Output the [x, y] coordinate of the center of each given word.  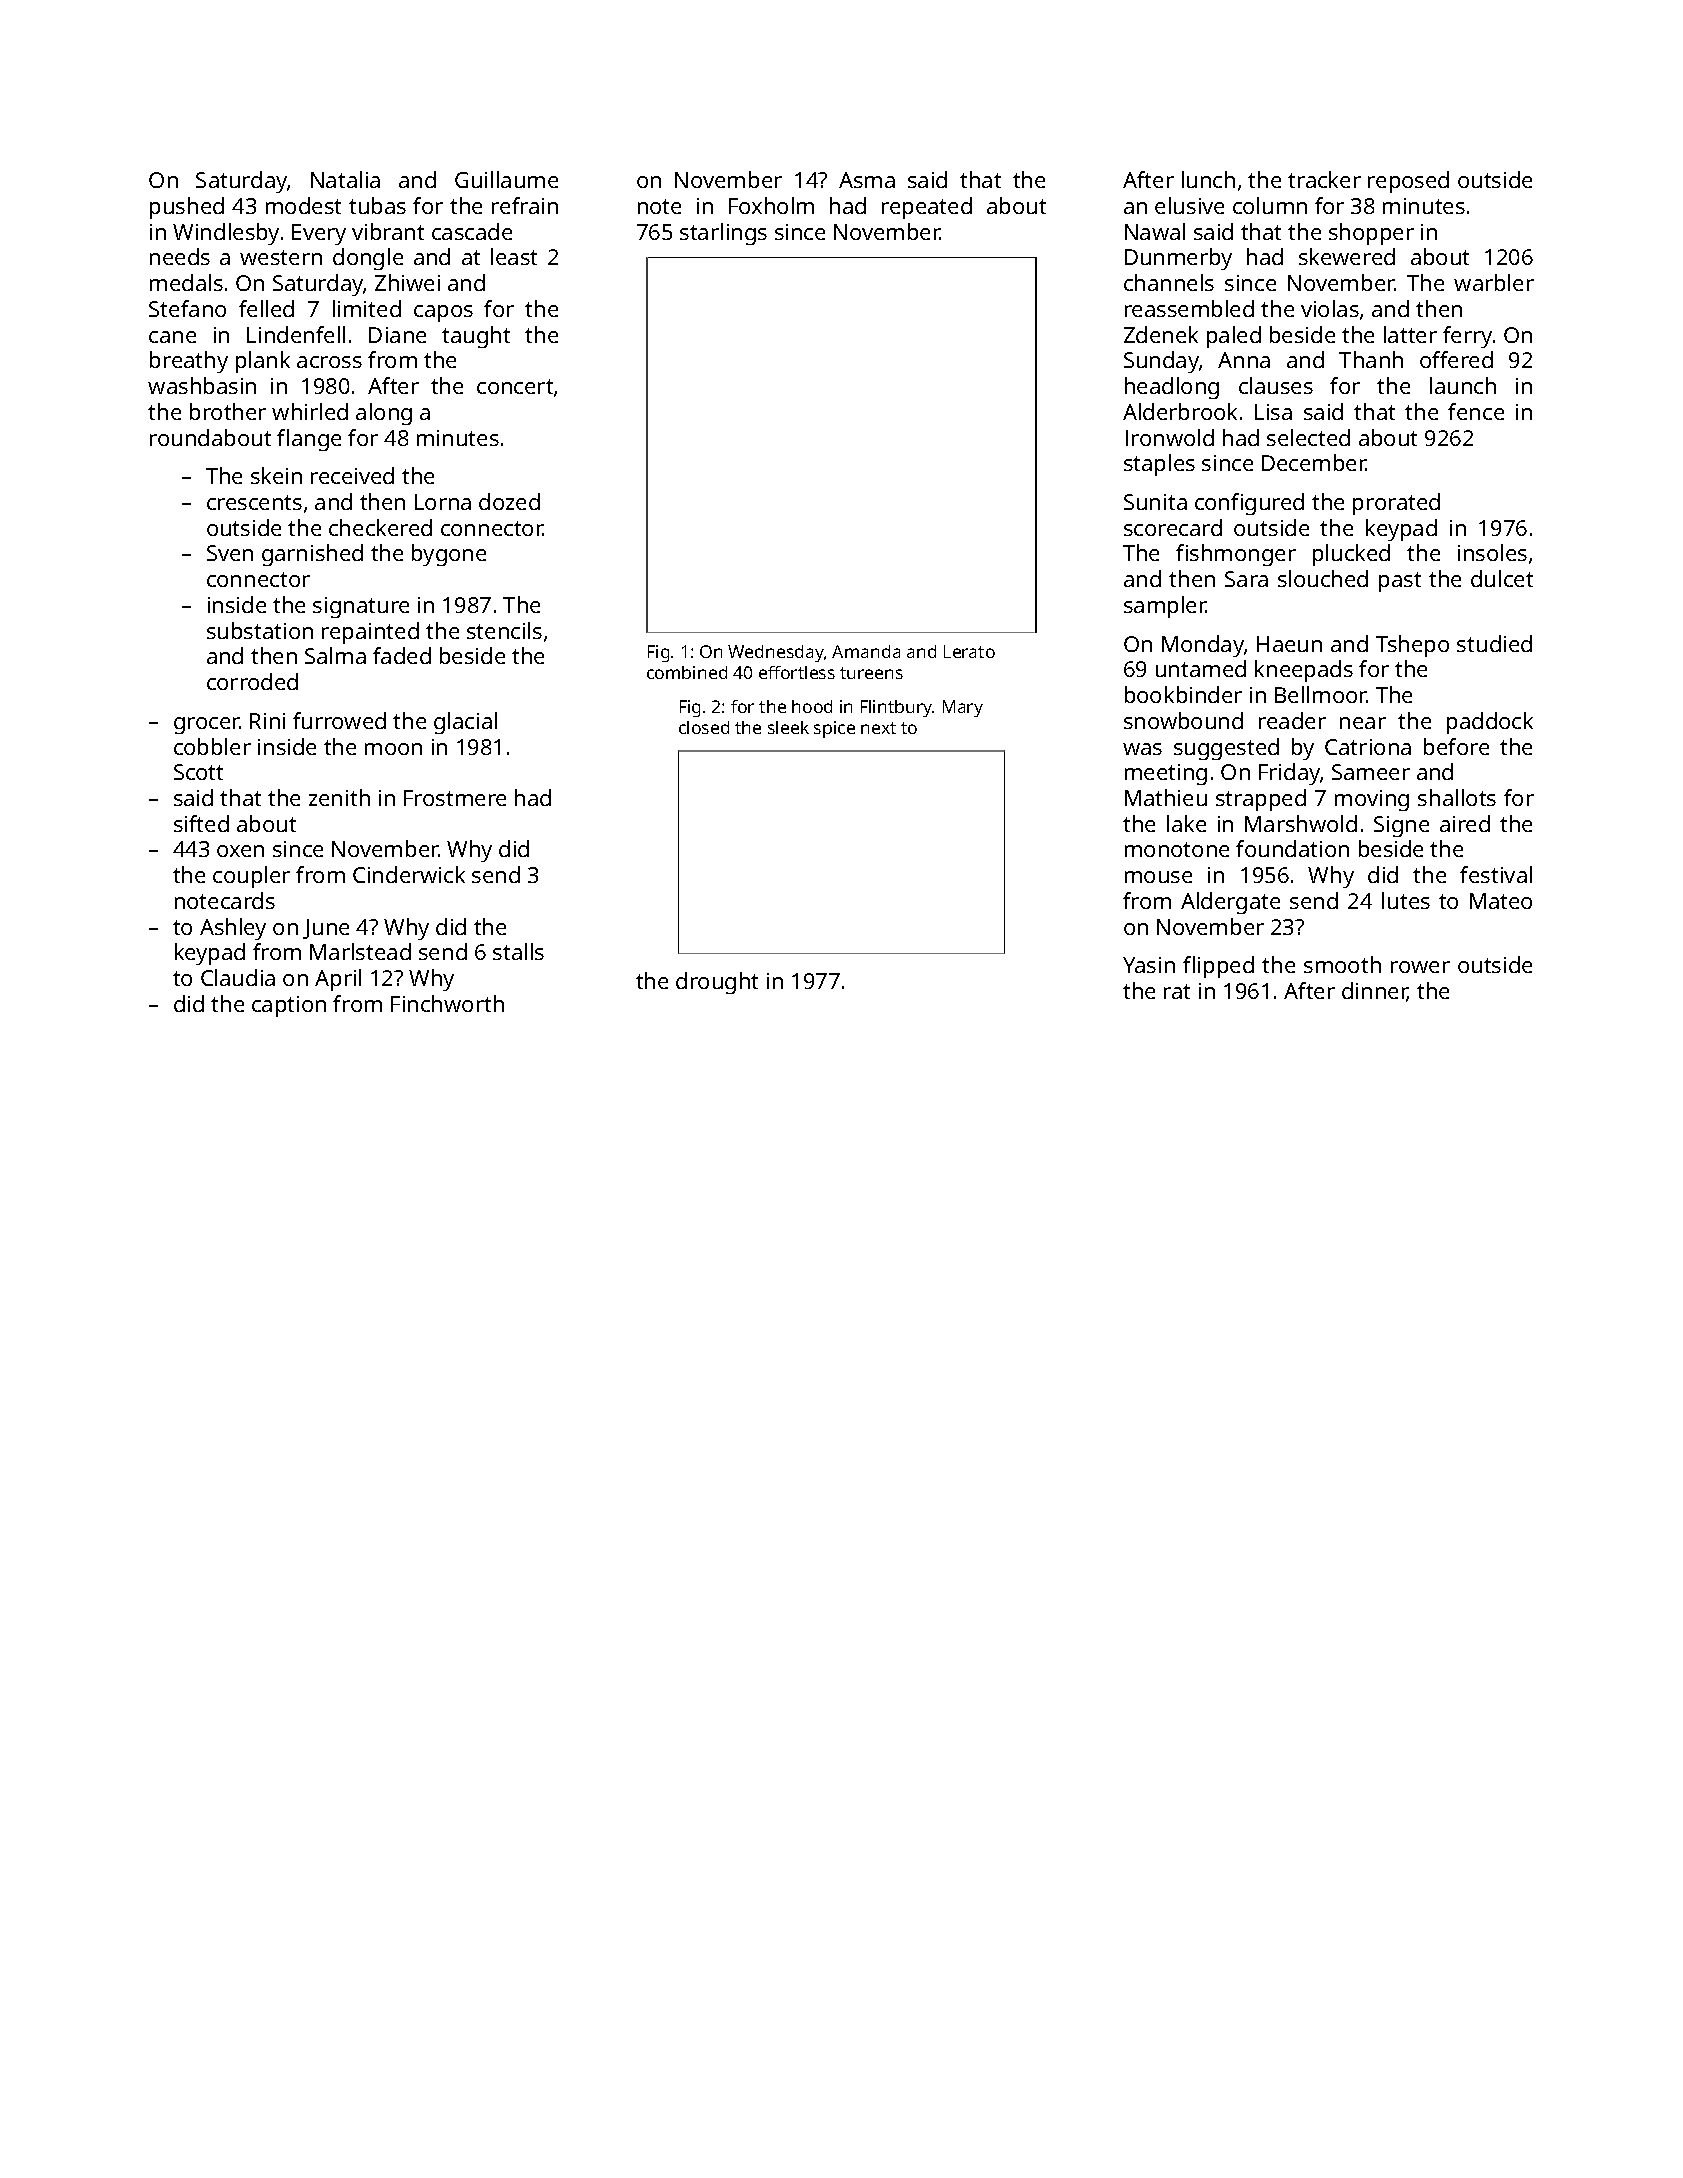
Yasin [1149, 965]
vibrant [388, 231]
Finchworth [447, 1003]
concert [515, 386]
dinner [1375, 992]
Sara [1246, 579]
